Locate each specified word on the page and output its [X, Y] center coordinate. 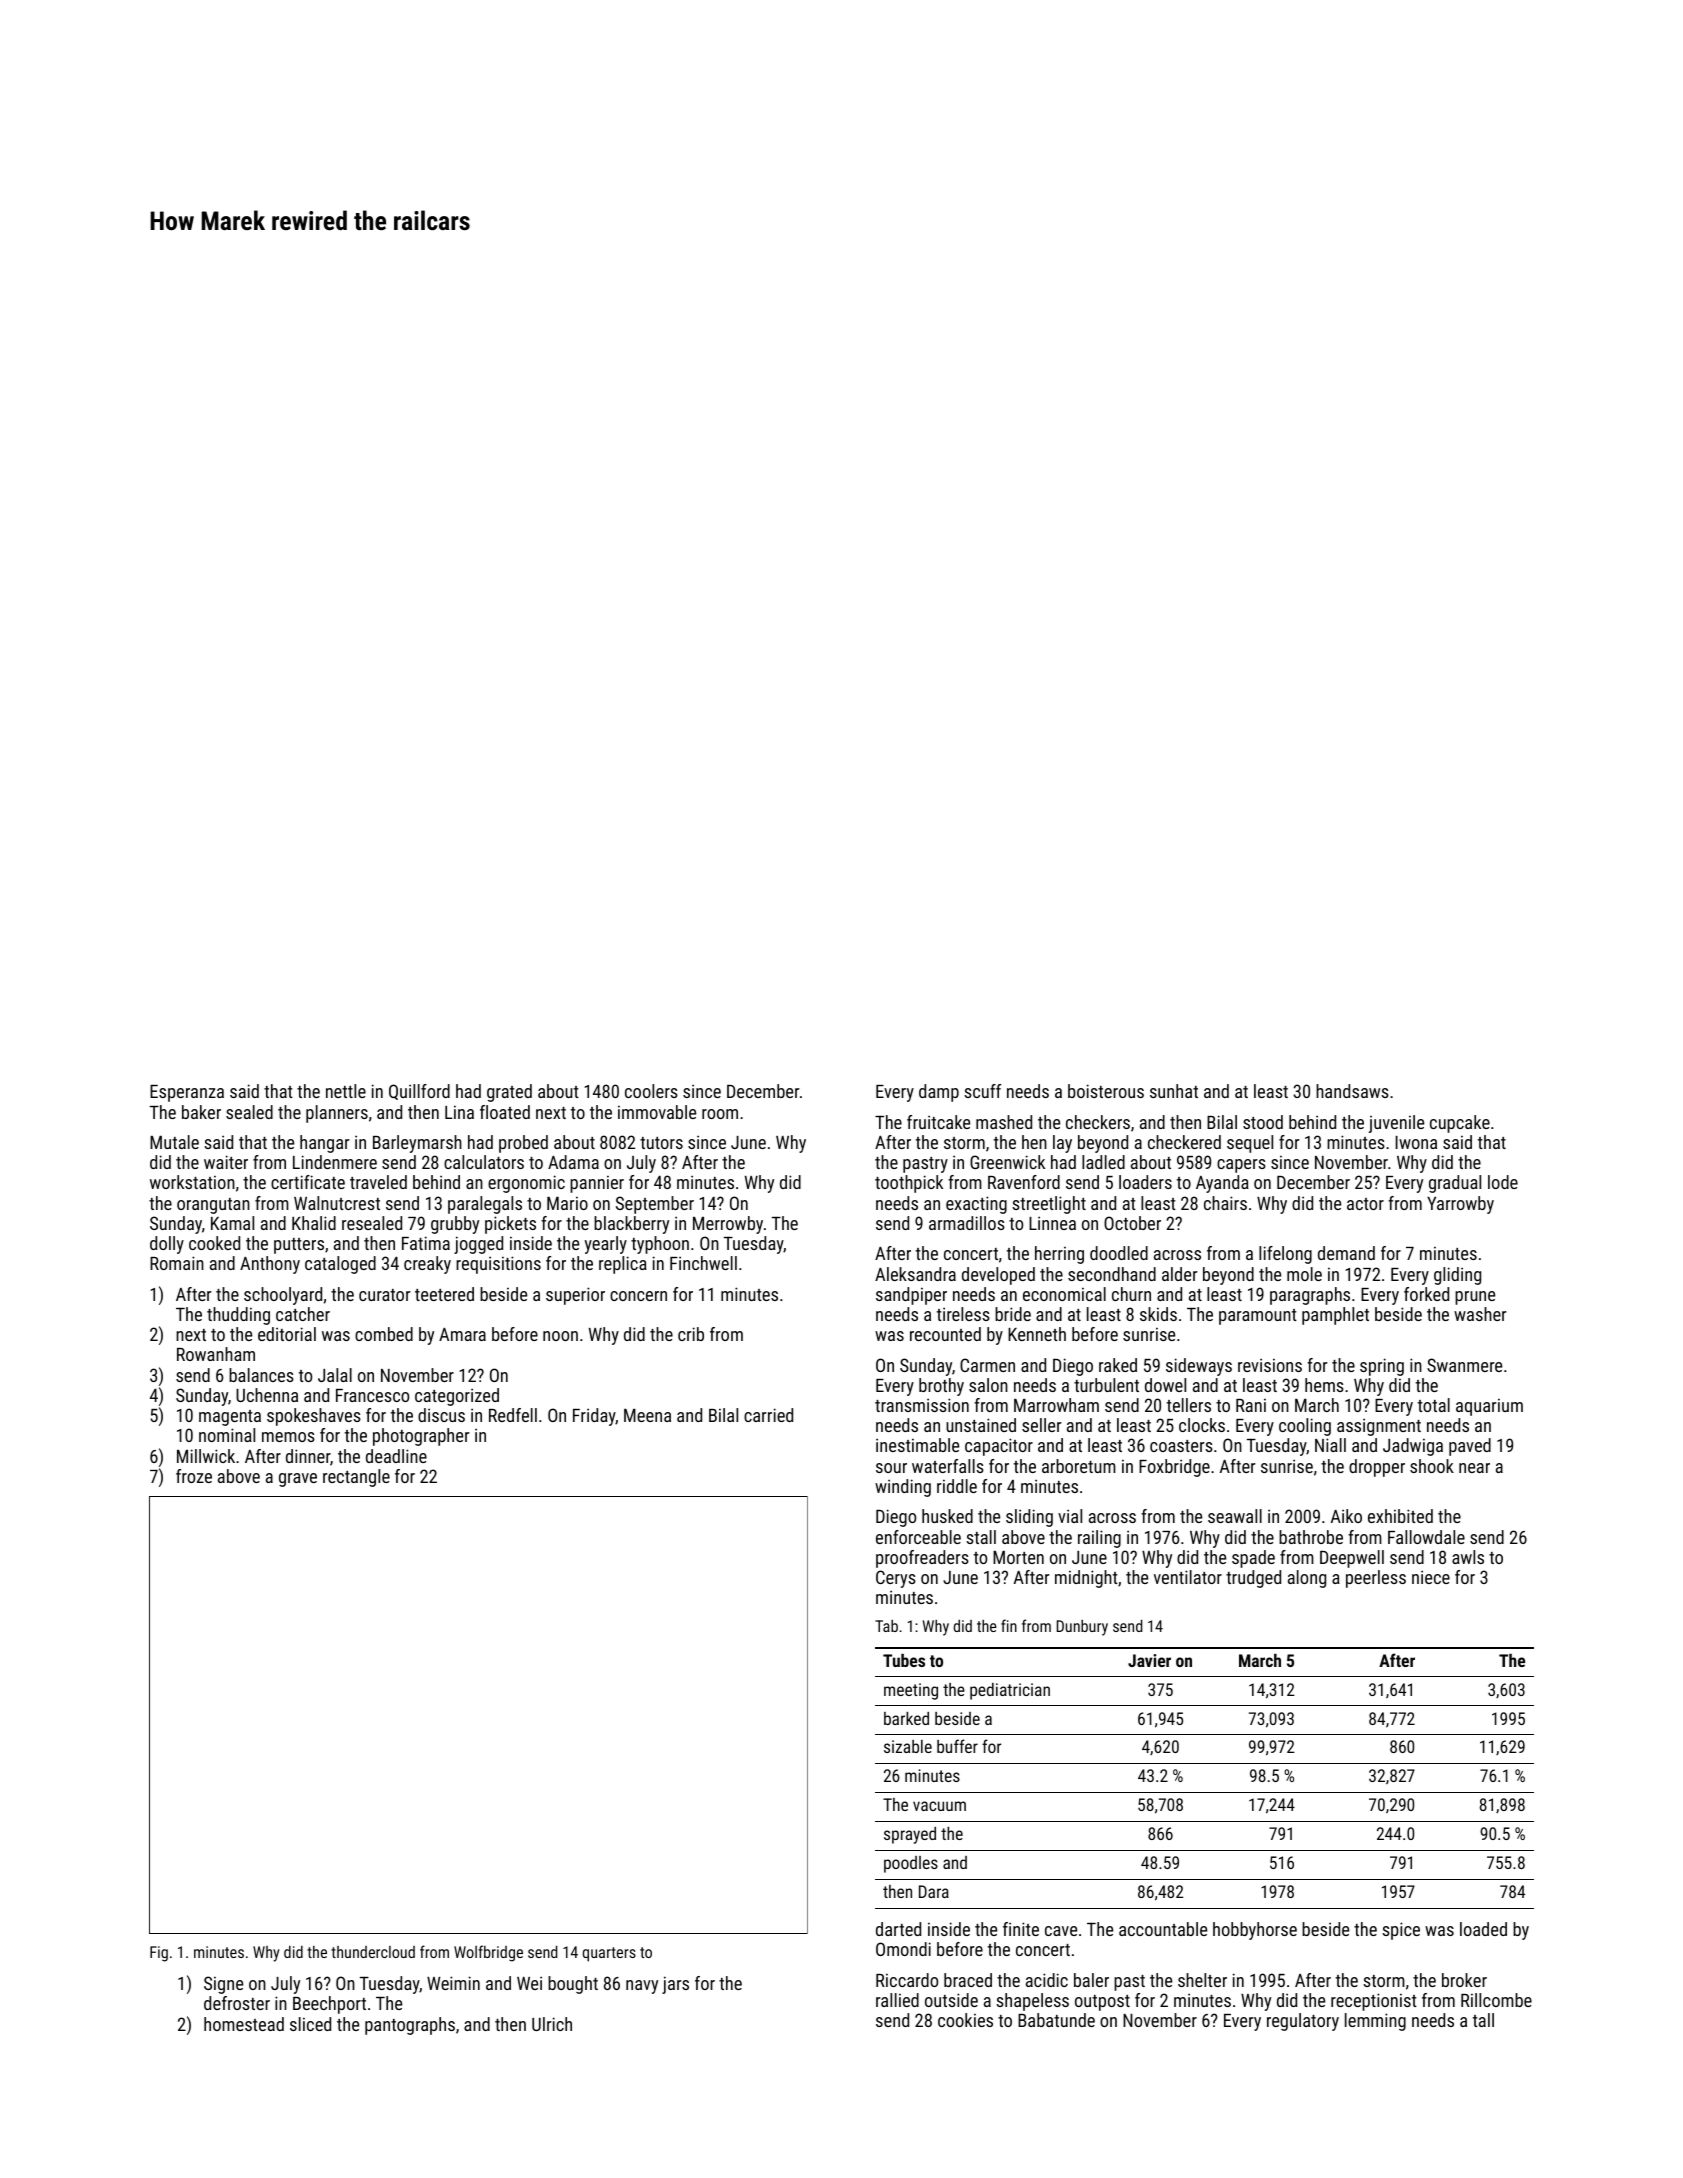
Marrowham [1056, 1405]
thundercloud [373, 1952]
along [1307, 1579]
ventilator [1188, 1577]
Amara [462, 1334]
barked [906, 1718]
